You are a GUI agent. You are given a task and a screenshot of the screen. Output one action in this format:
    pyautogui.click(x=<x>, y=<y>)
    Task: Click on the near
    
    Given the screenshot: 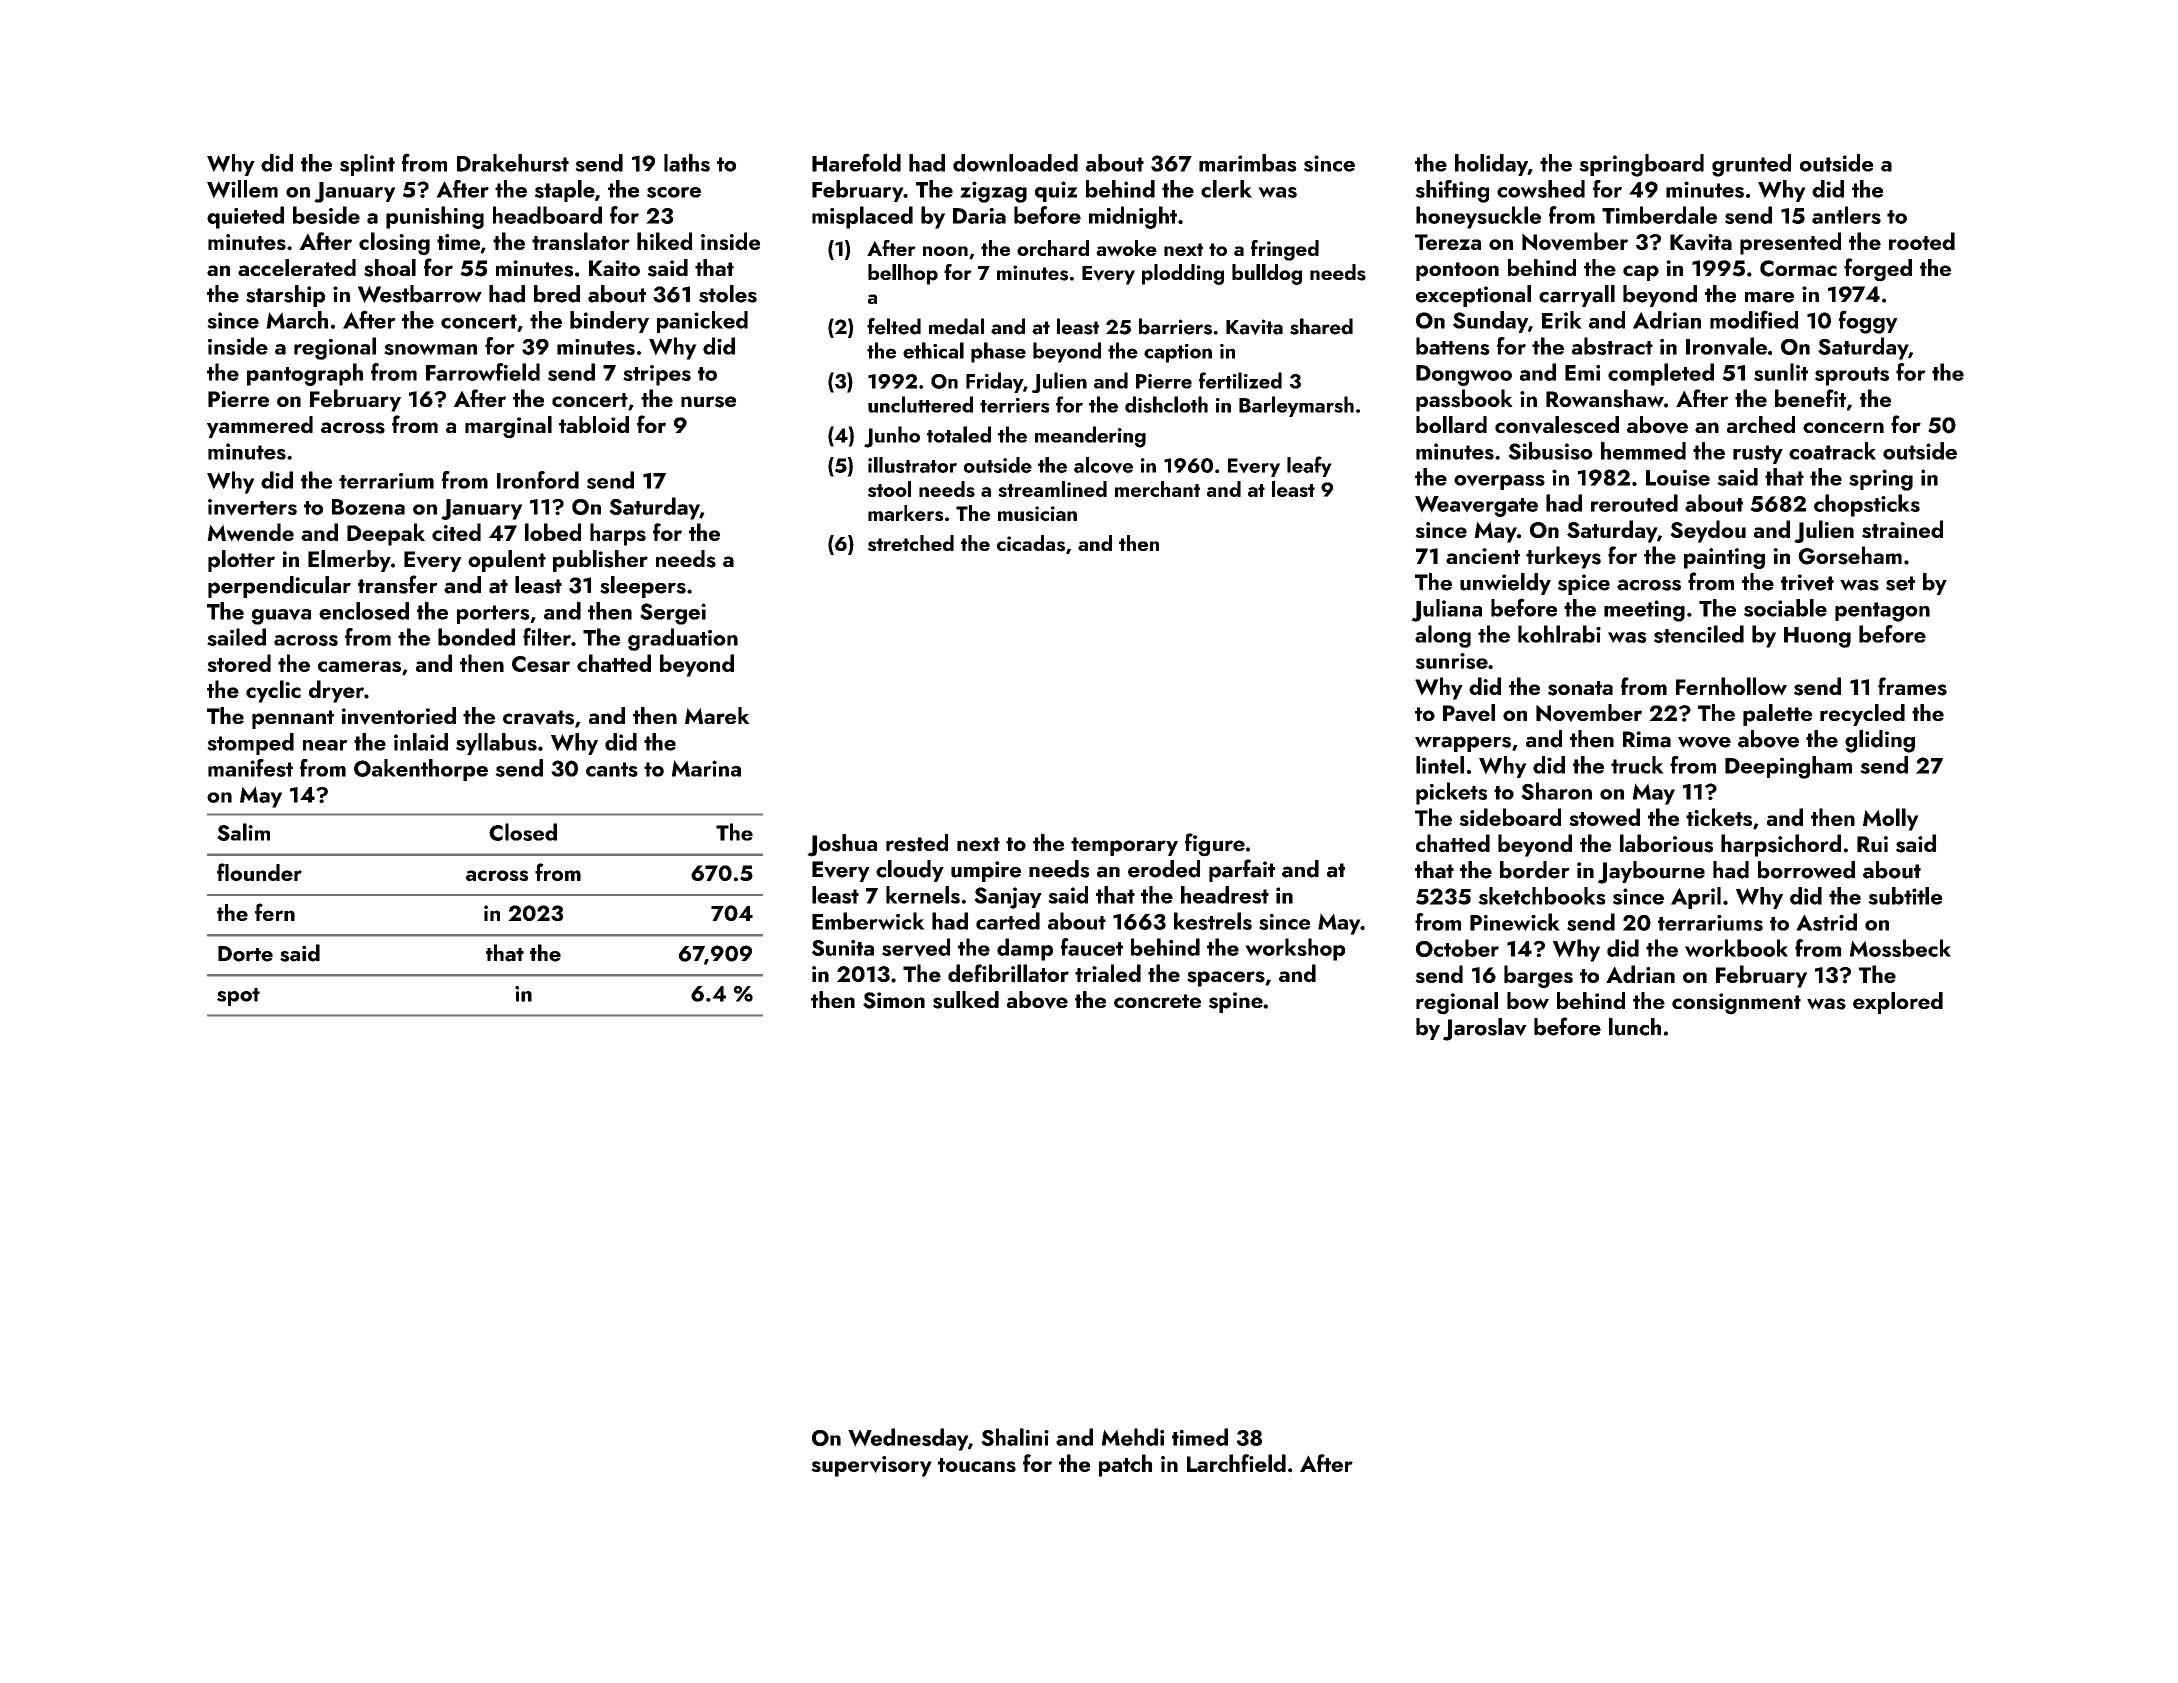 What is the action you would take?
    pyautogui.click(x=325, y=745)
